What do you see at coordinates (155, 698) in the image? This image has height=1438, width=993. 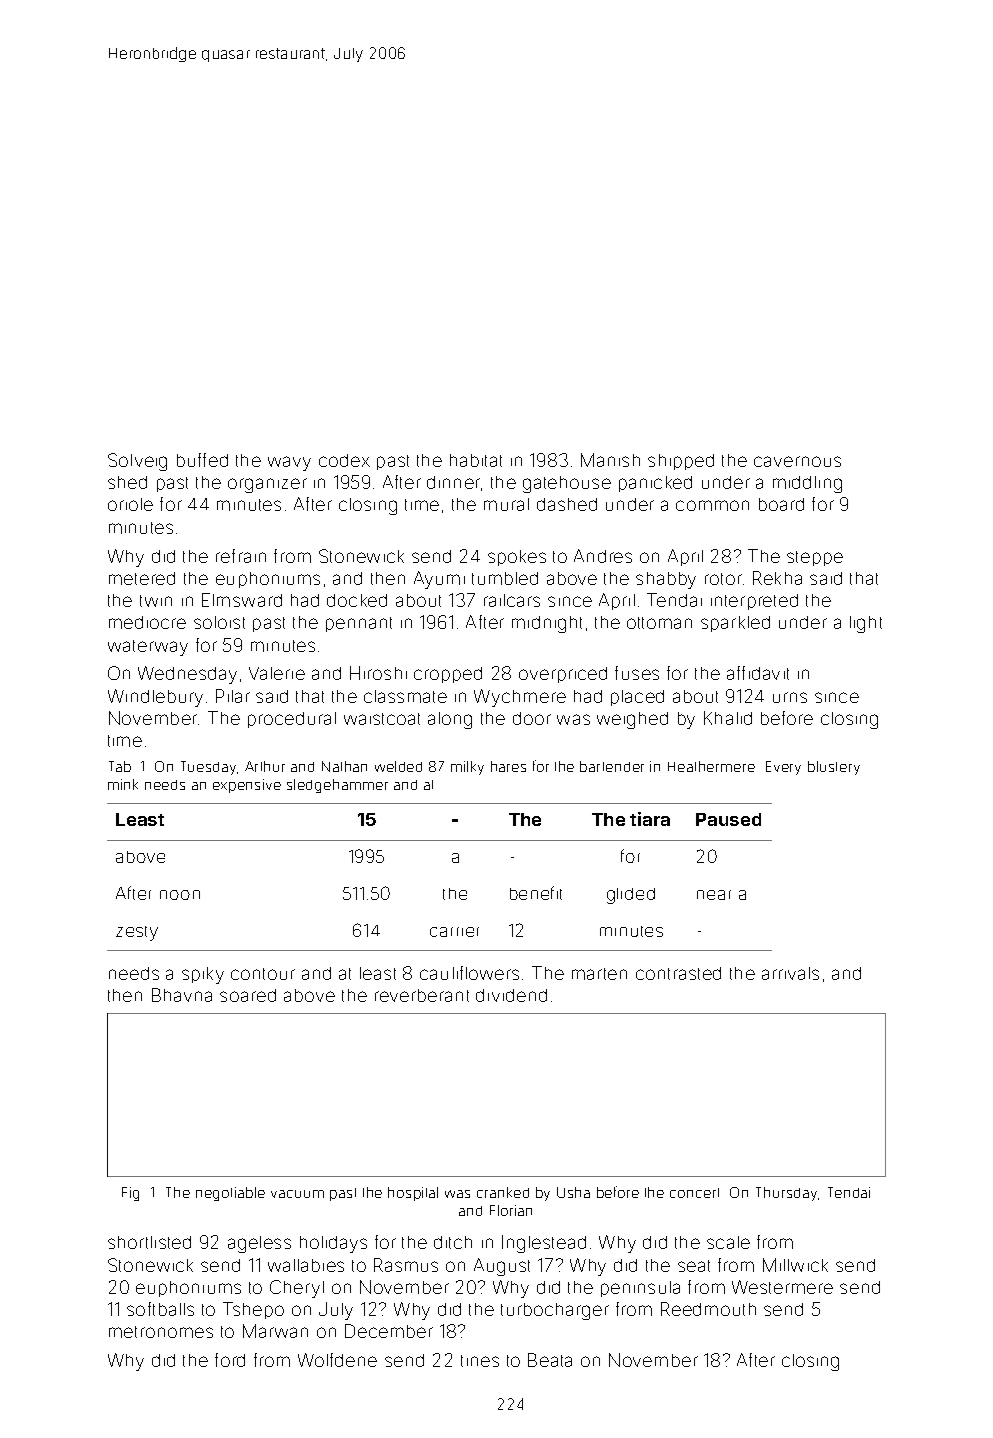 I see `Windlebury` at bounding box center [155, 698].
